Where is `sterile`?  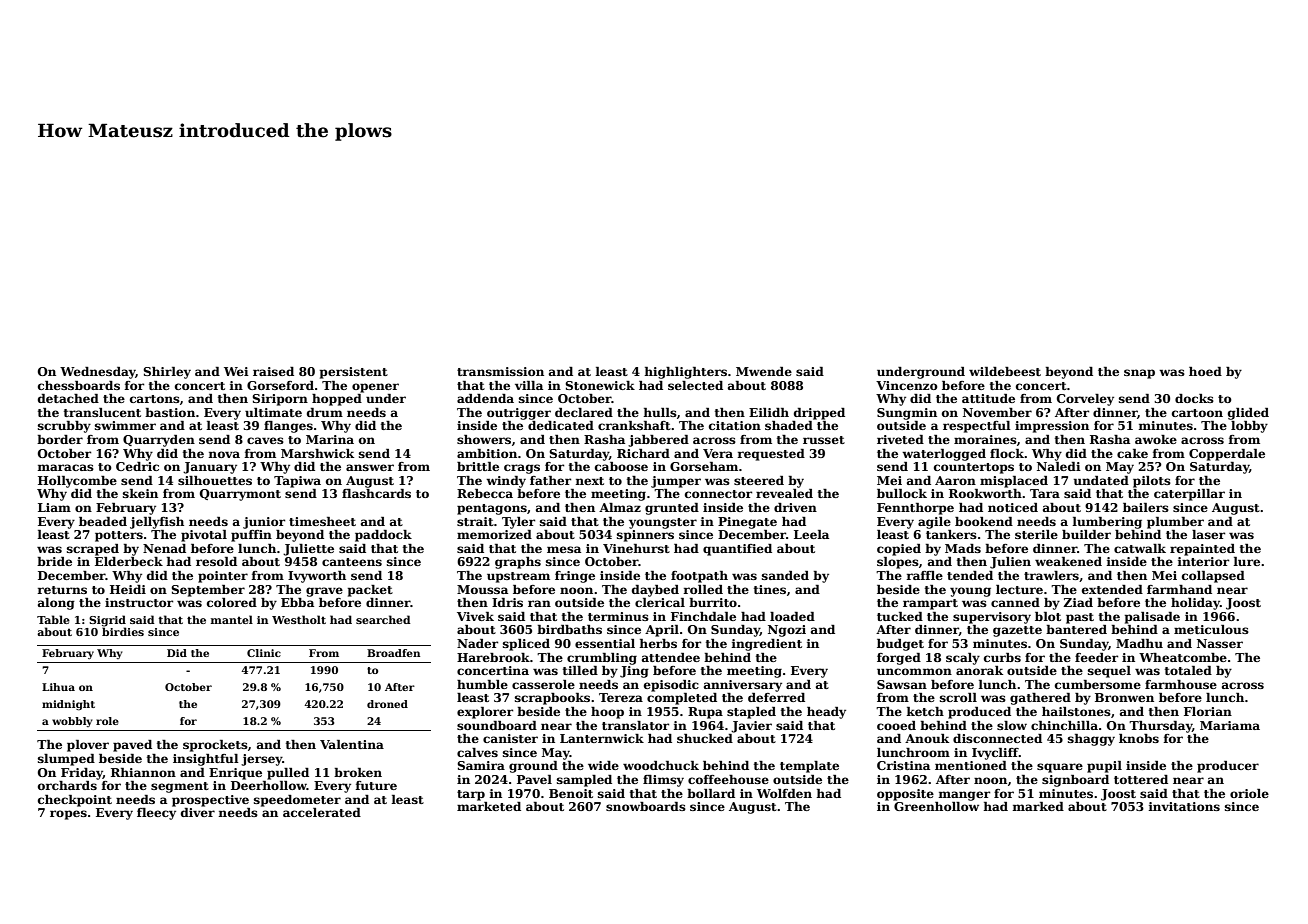
sterile is located at coordinates (1036, 534).
